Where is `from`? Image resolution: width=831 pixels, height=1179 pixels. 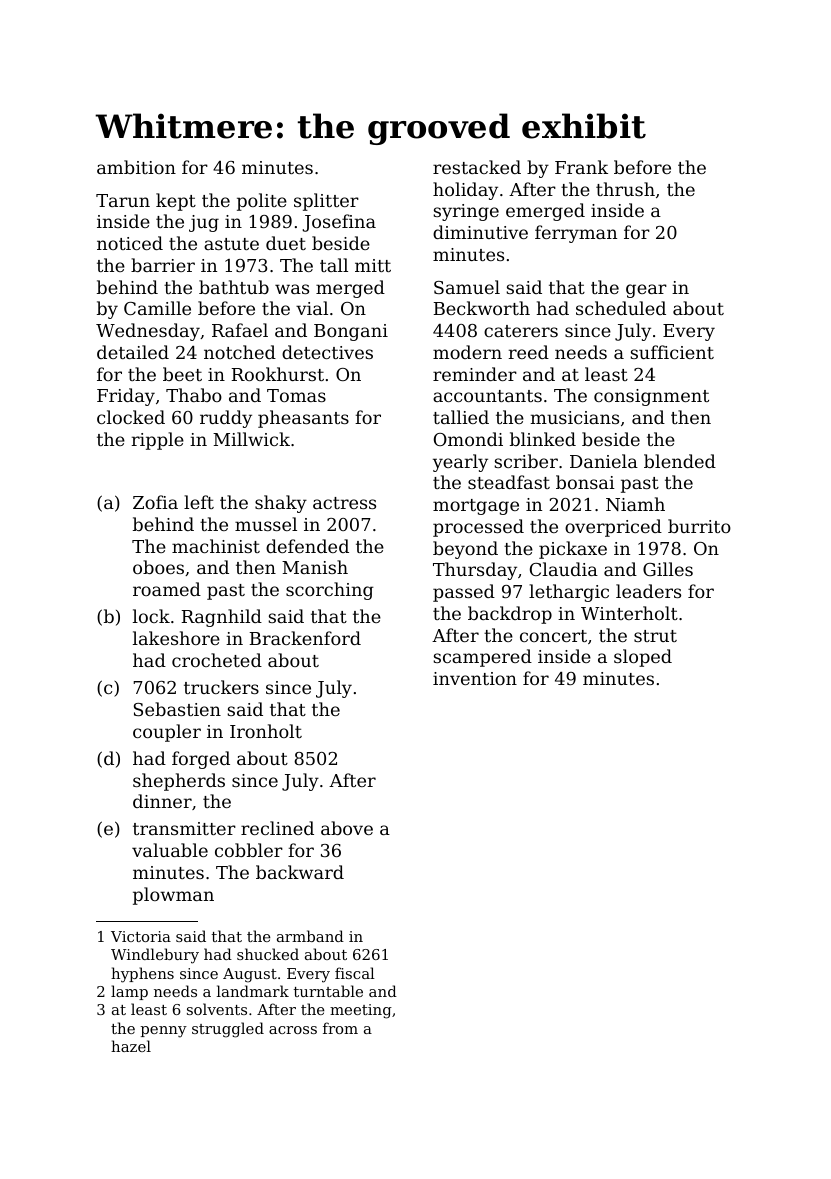 from is located at coordinates (340, 1028).
